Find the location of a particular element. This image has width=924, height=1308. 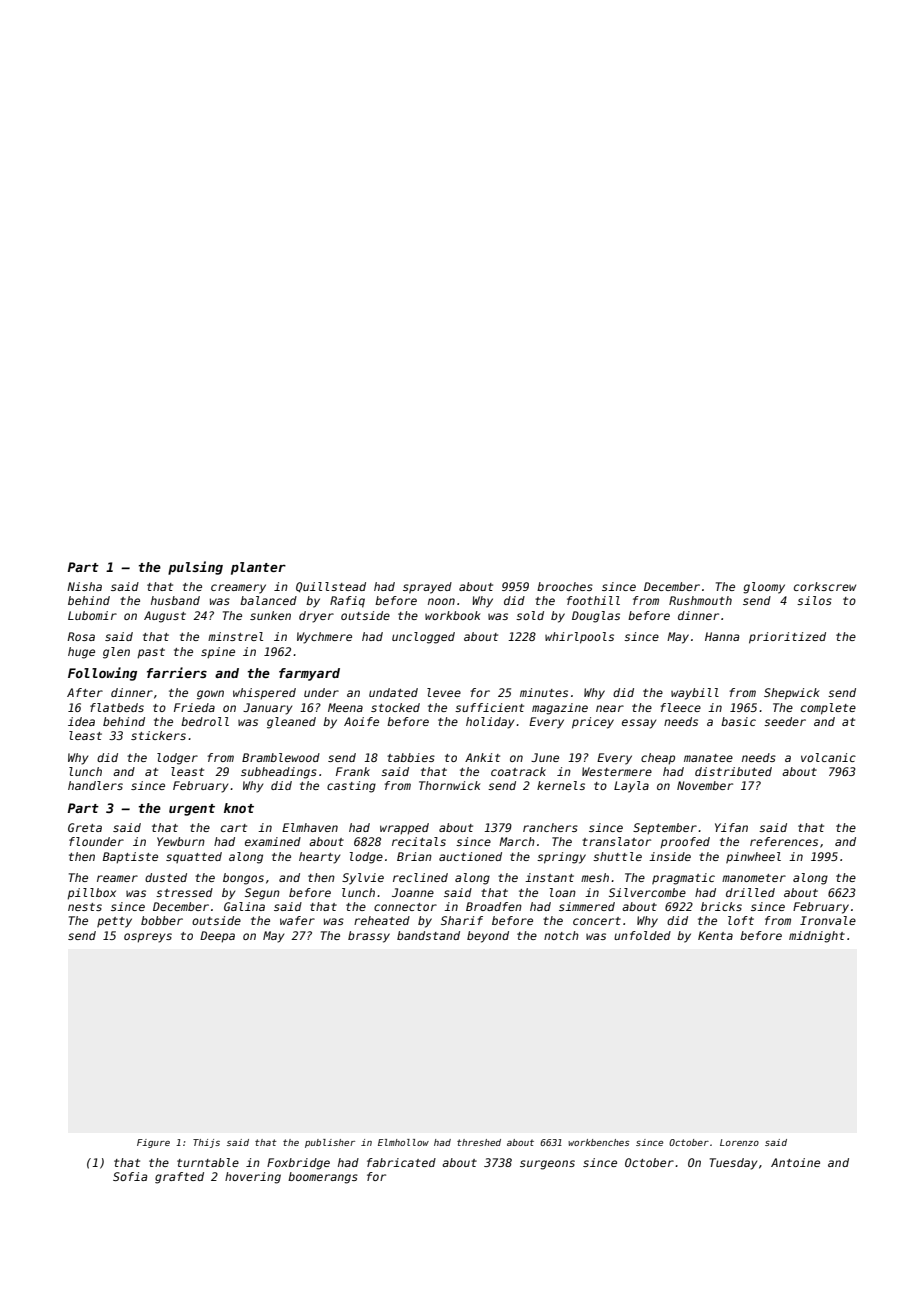

Greta is located at coordinates (85, 827).
